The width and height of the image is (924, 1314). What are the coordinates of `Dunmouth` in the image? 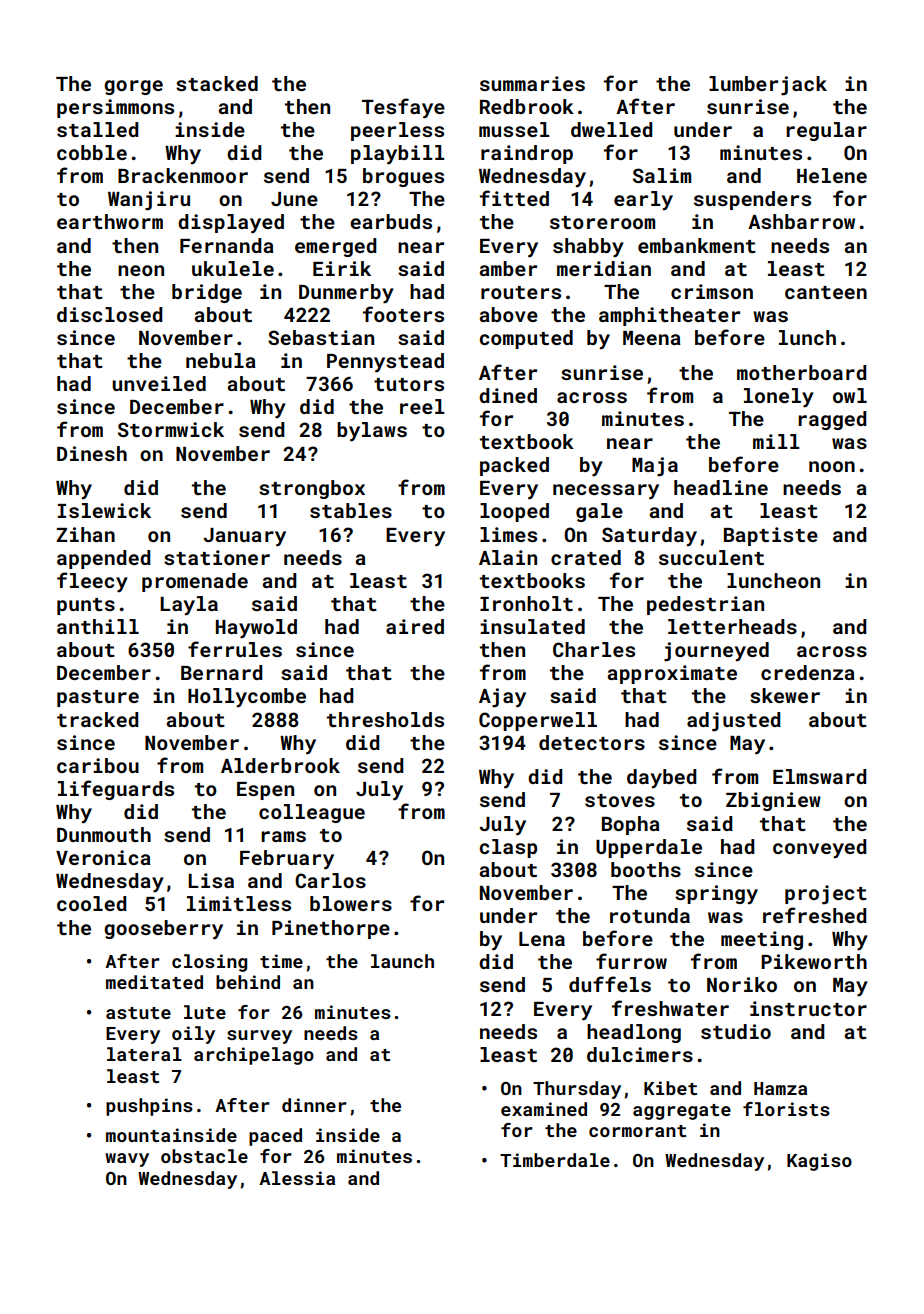 It's located at (104, 834).
